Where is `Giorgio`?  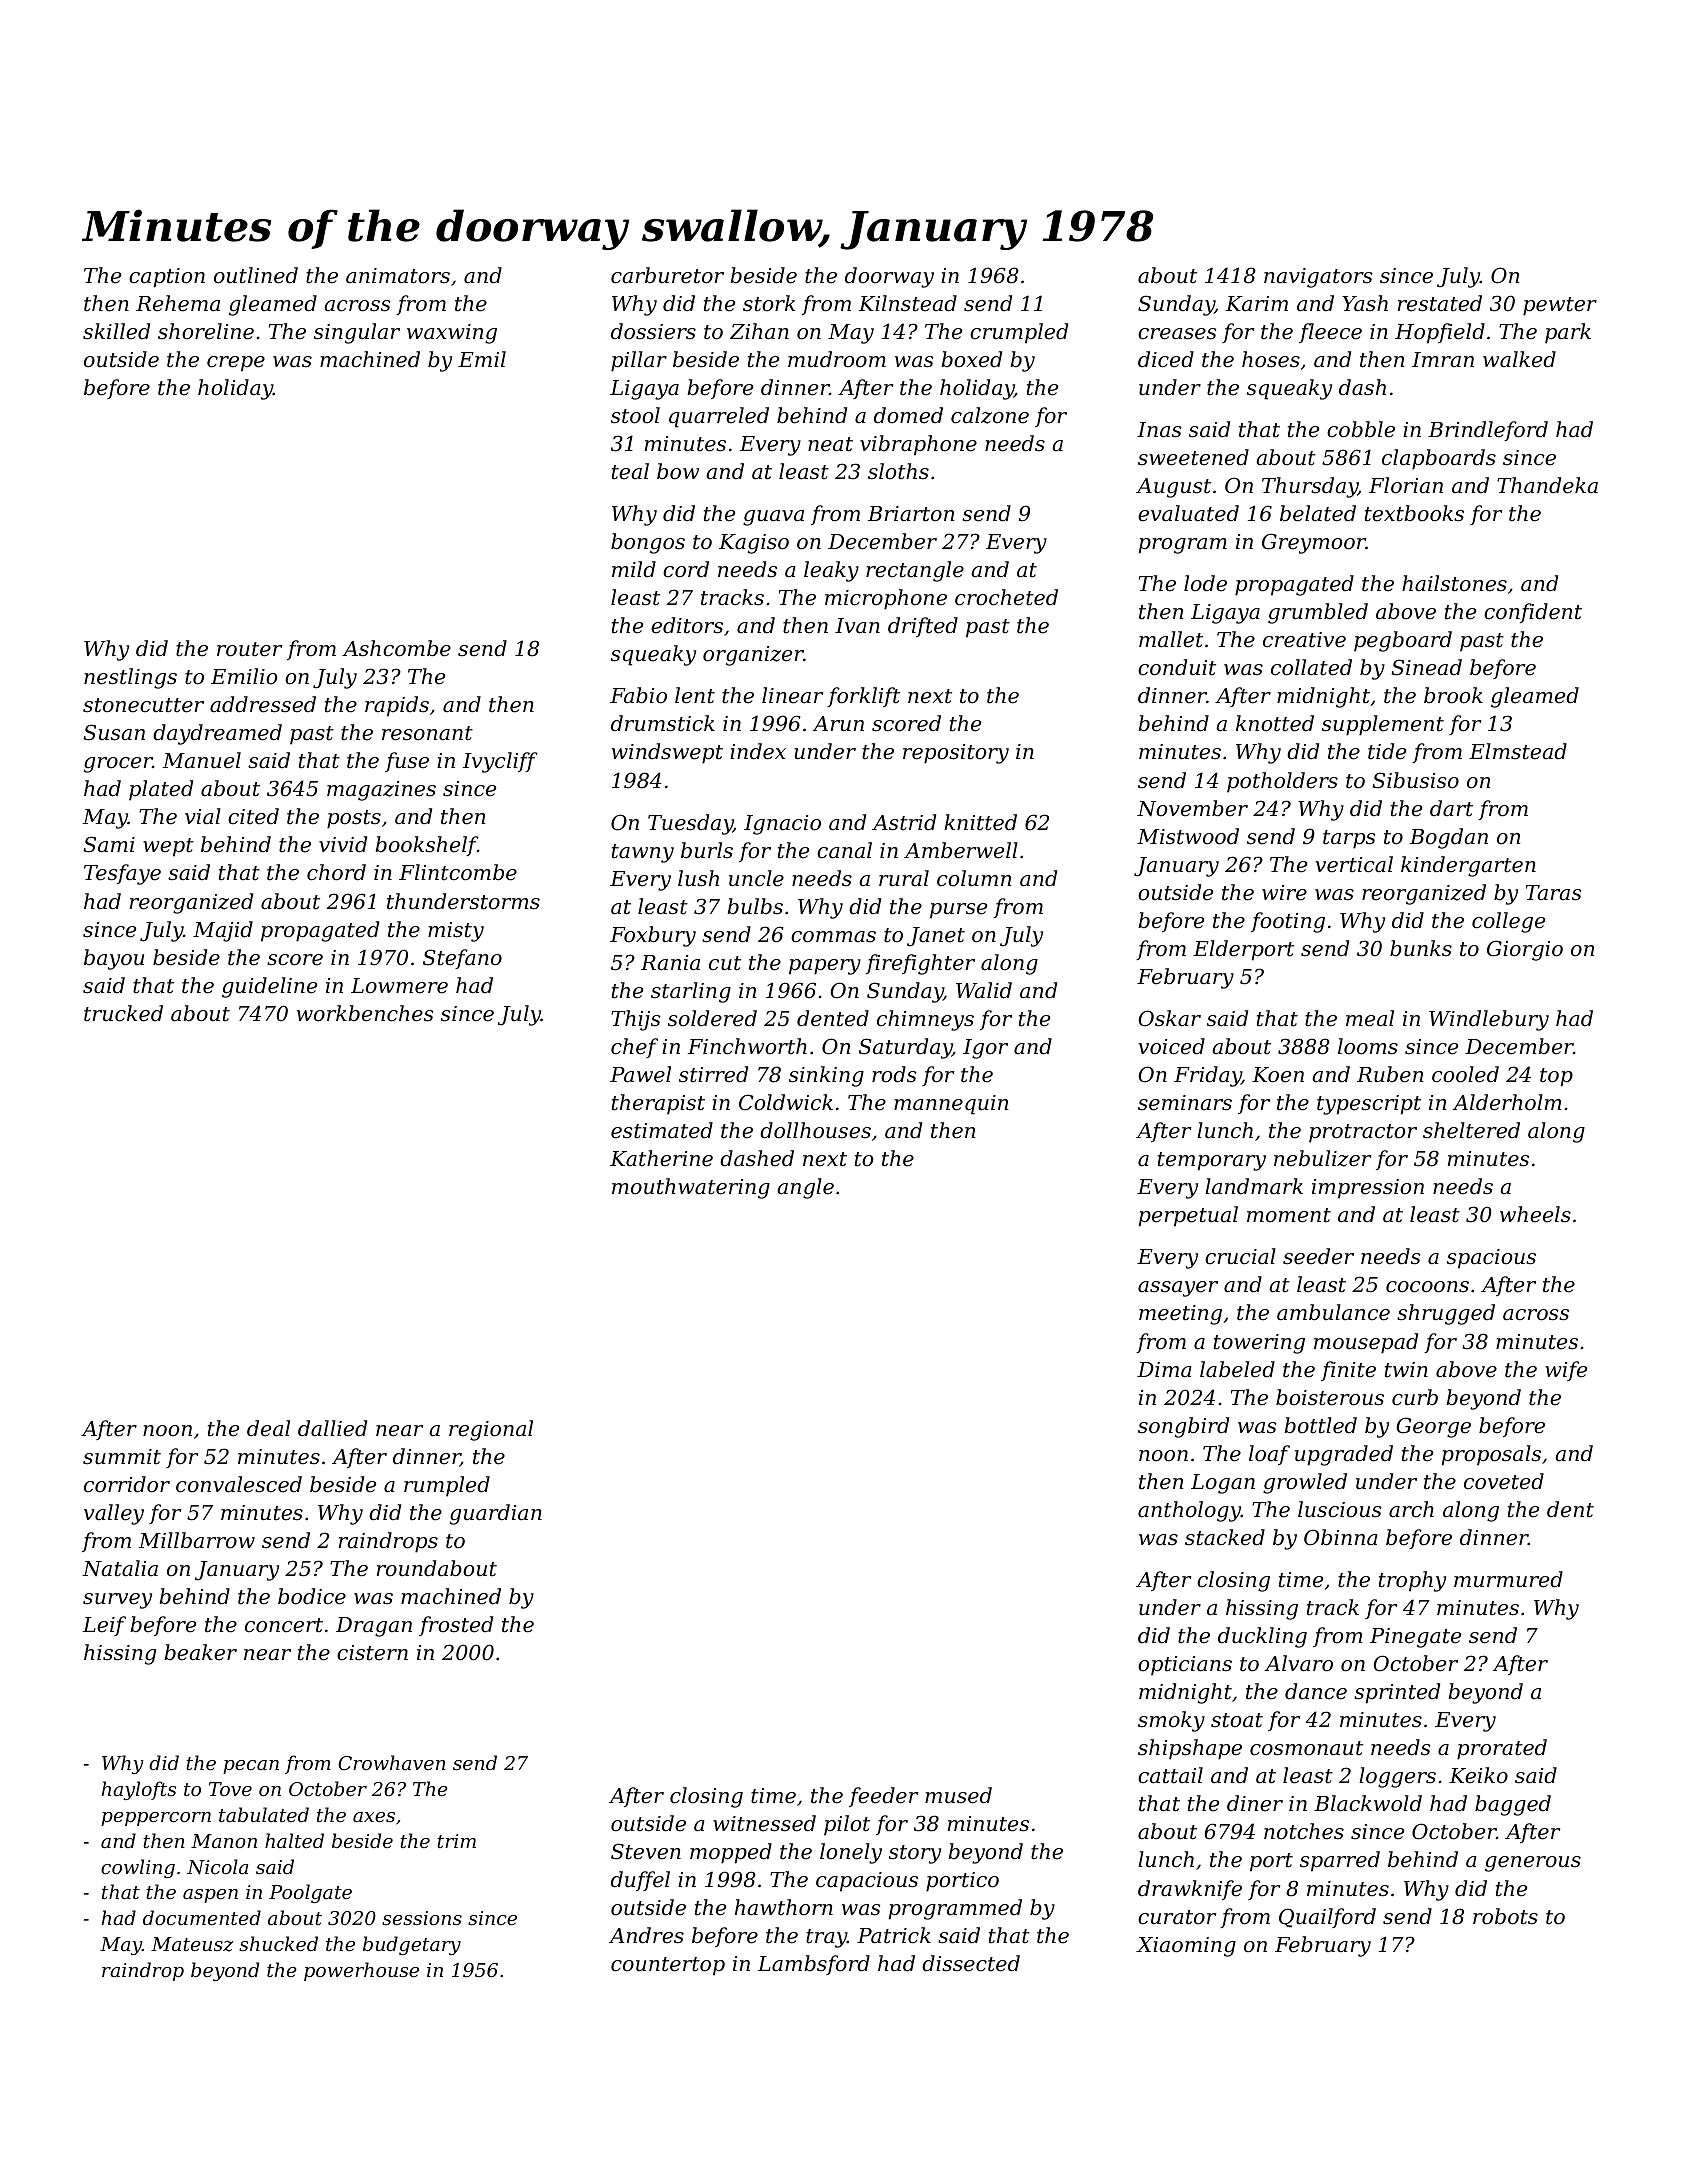 Giorgio is located at coordinates (1525, 950).
